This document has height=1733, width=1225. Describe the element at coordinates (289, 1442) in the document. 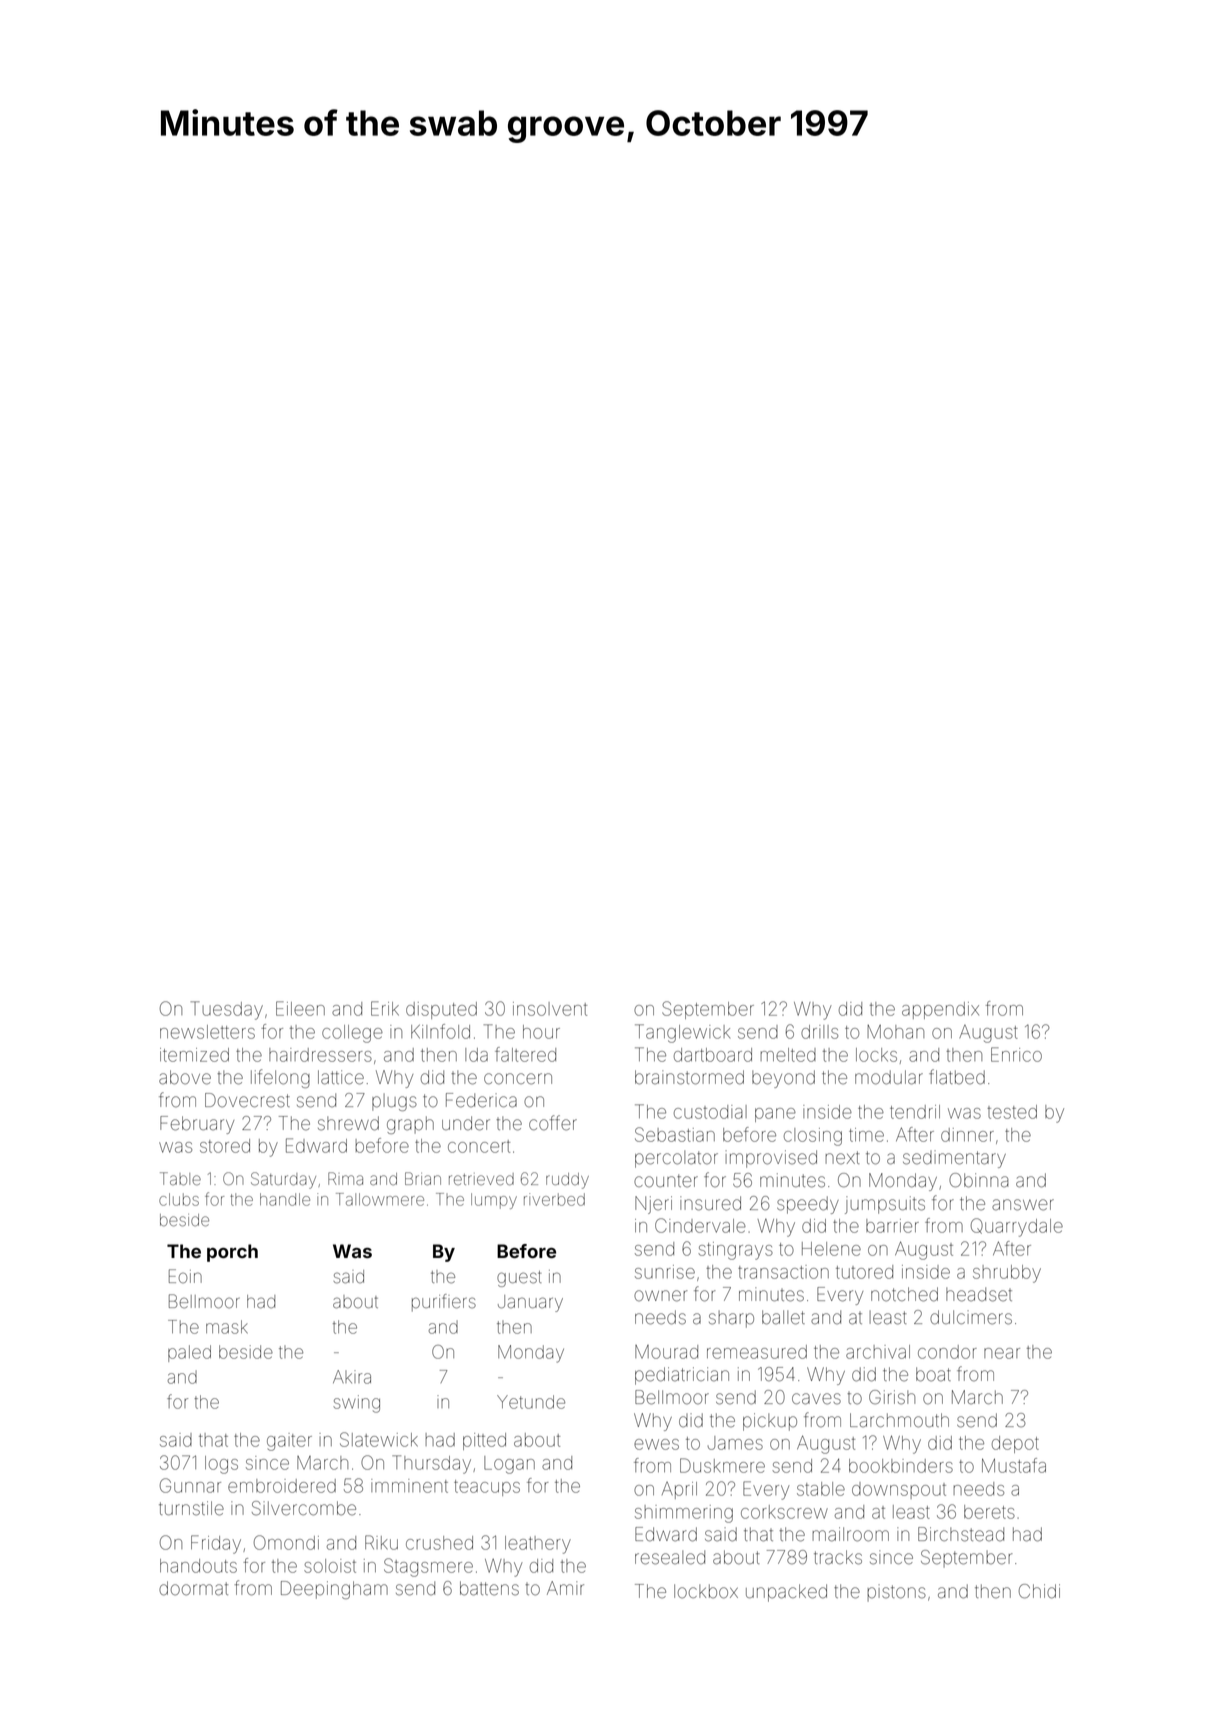

I see `gaiter` at that location.
